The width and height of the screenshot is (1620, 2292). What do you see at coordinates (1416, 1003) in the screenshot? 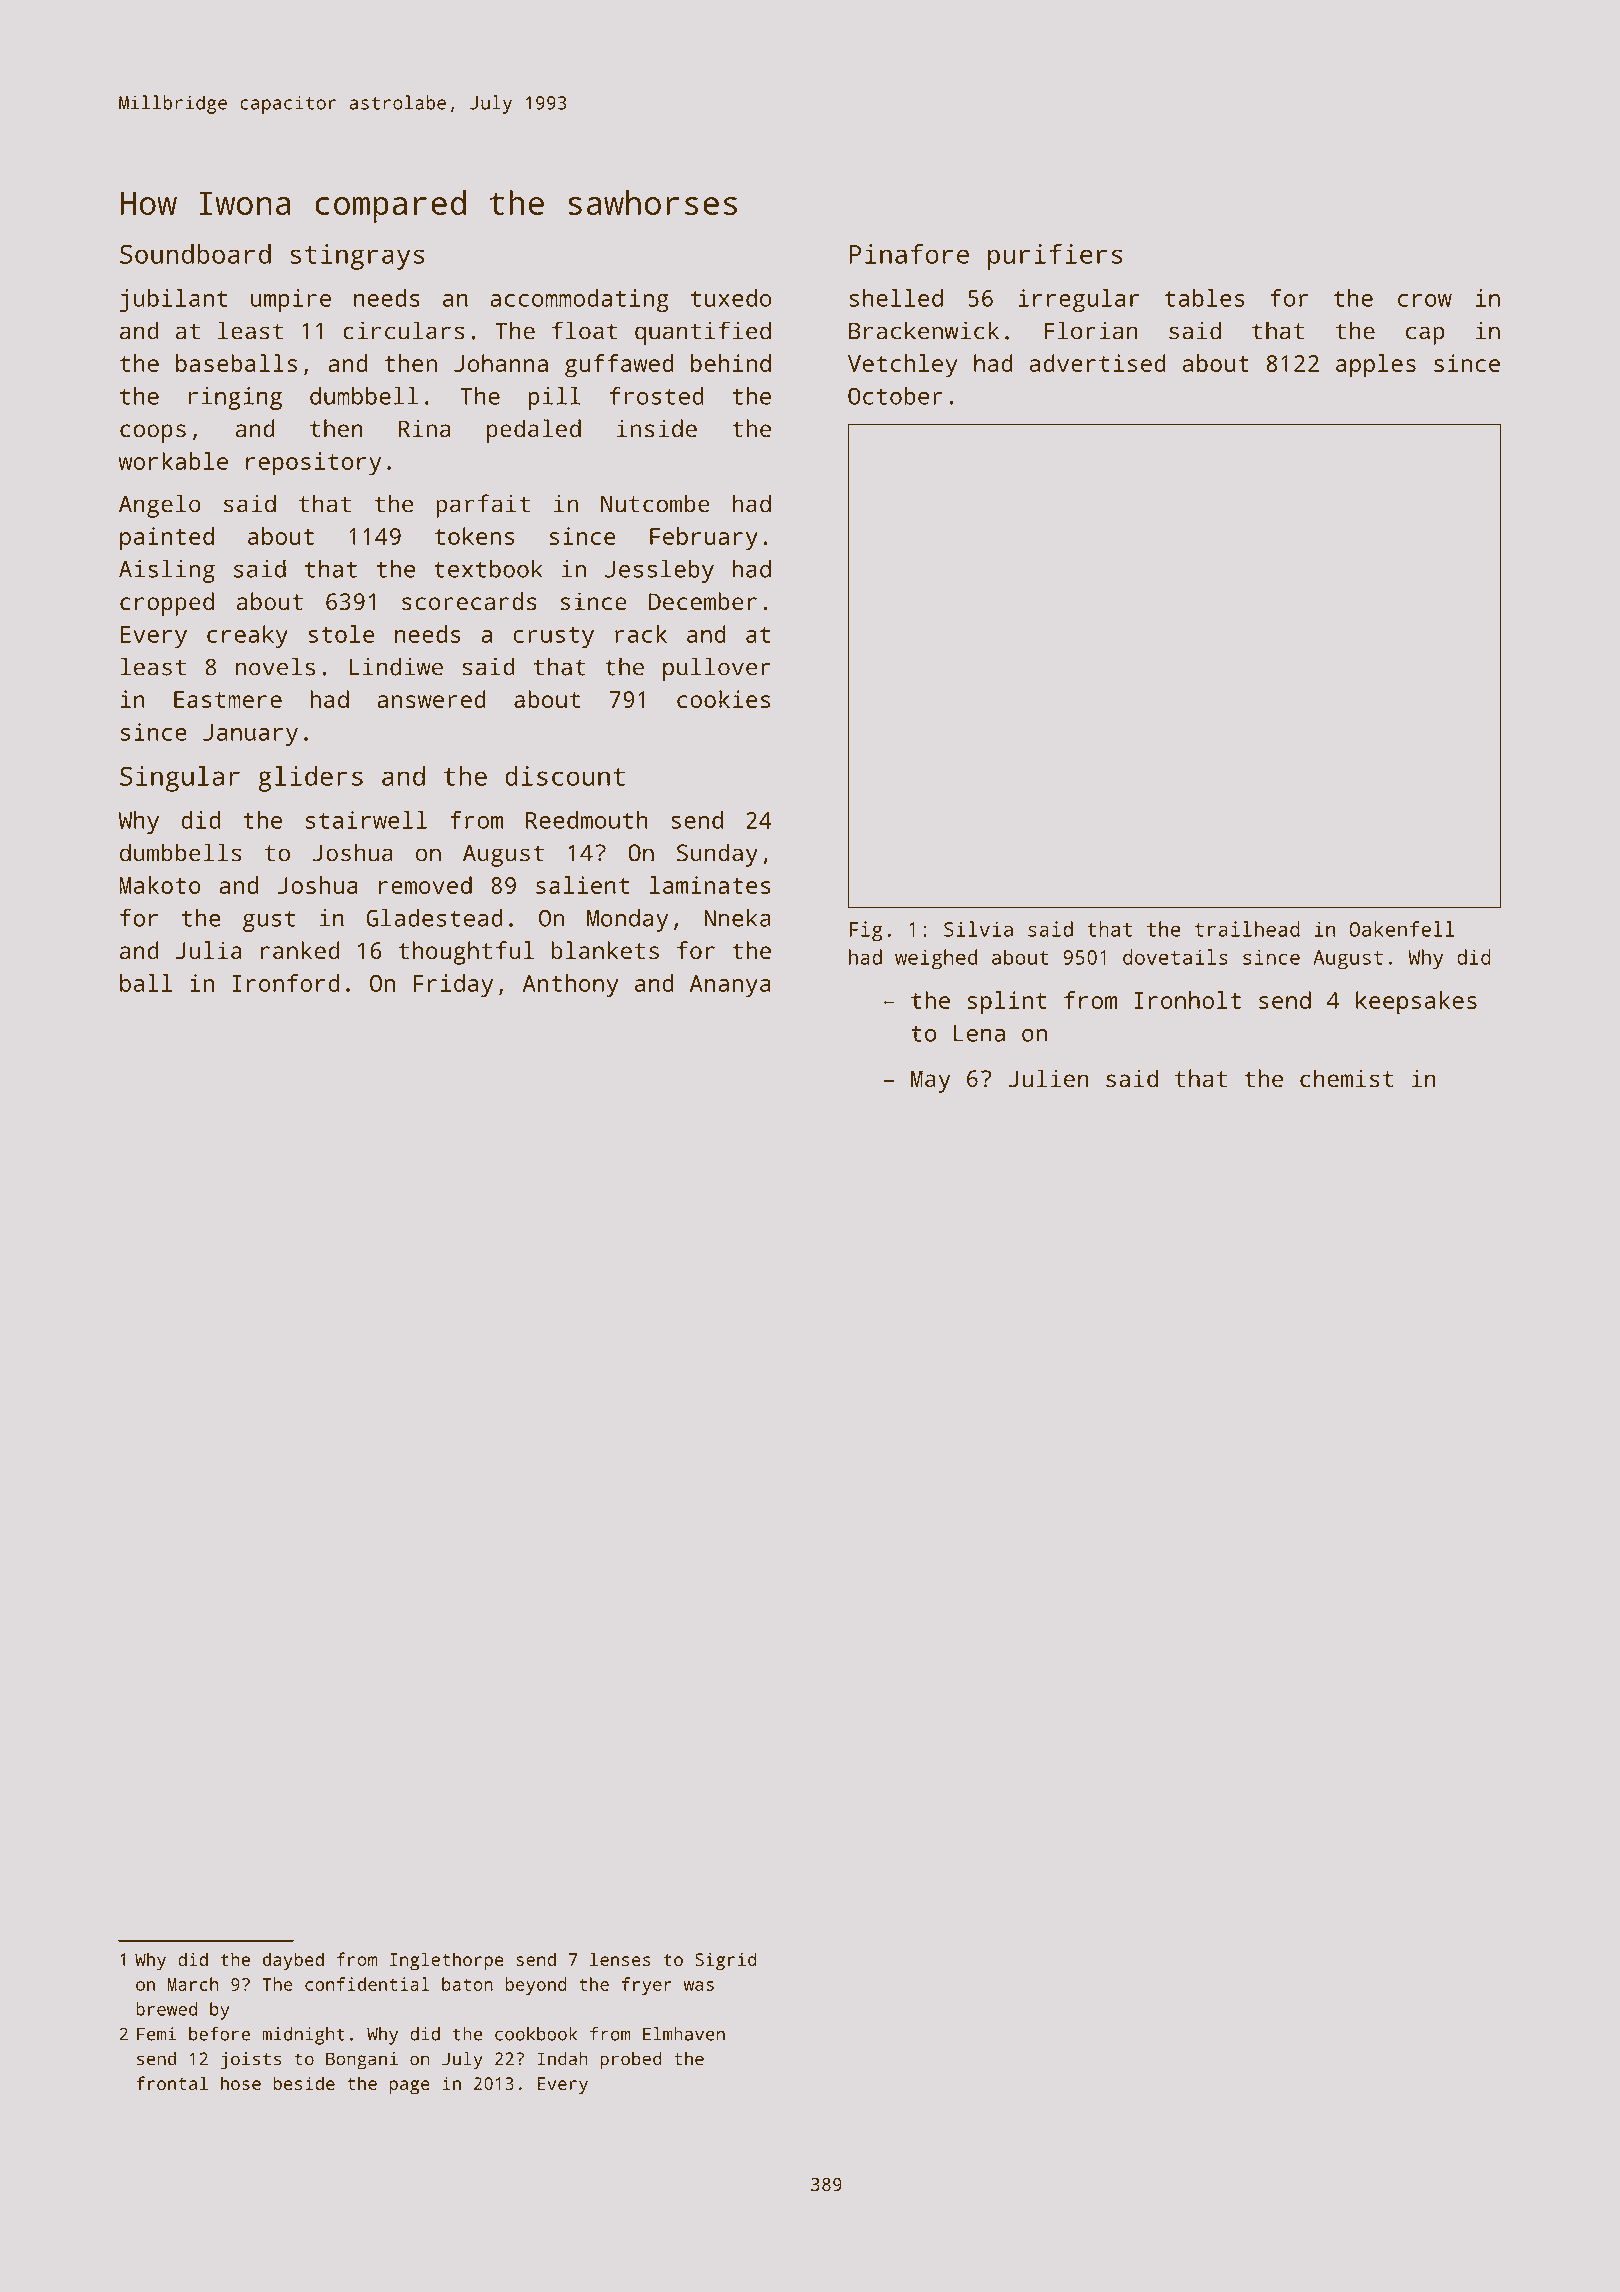
I see `keepsakes` at bounding box center [1416, 1003].
